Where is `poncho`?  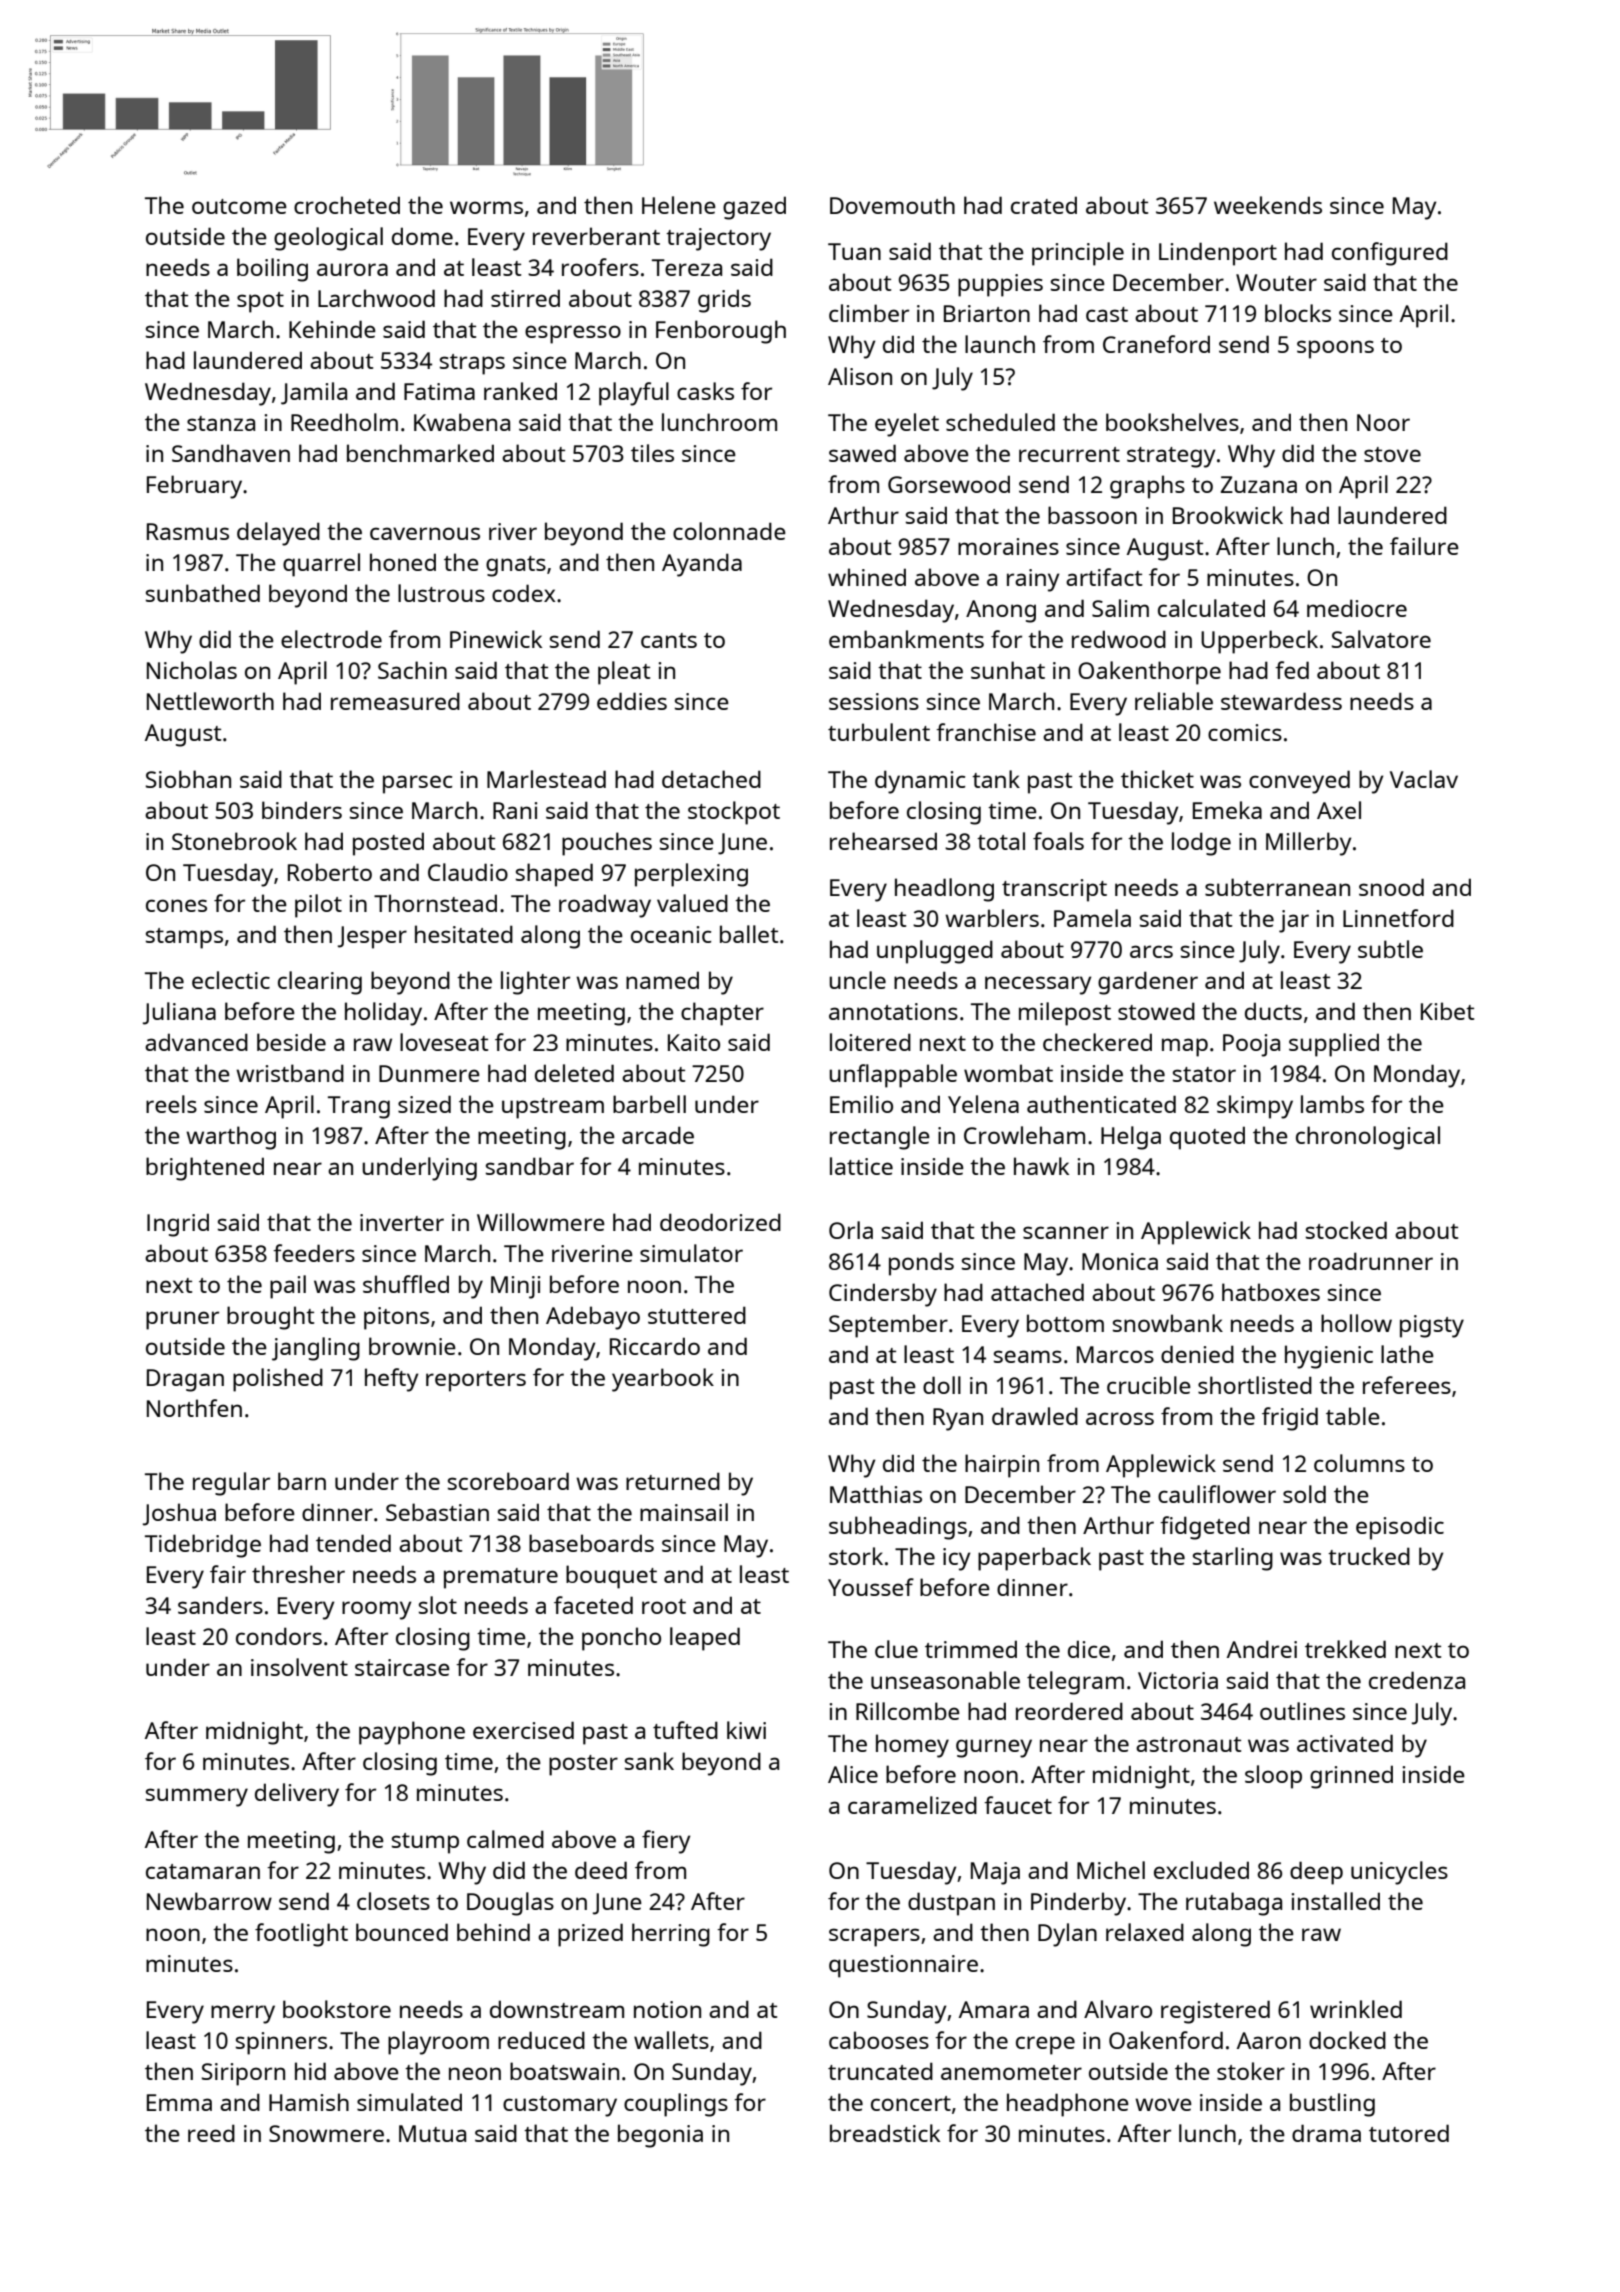 poncho is located at coordinates (621, 1639).
